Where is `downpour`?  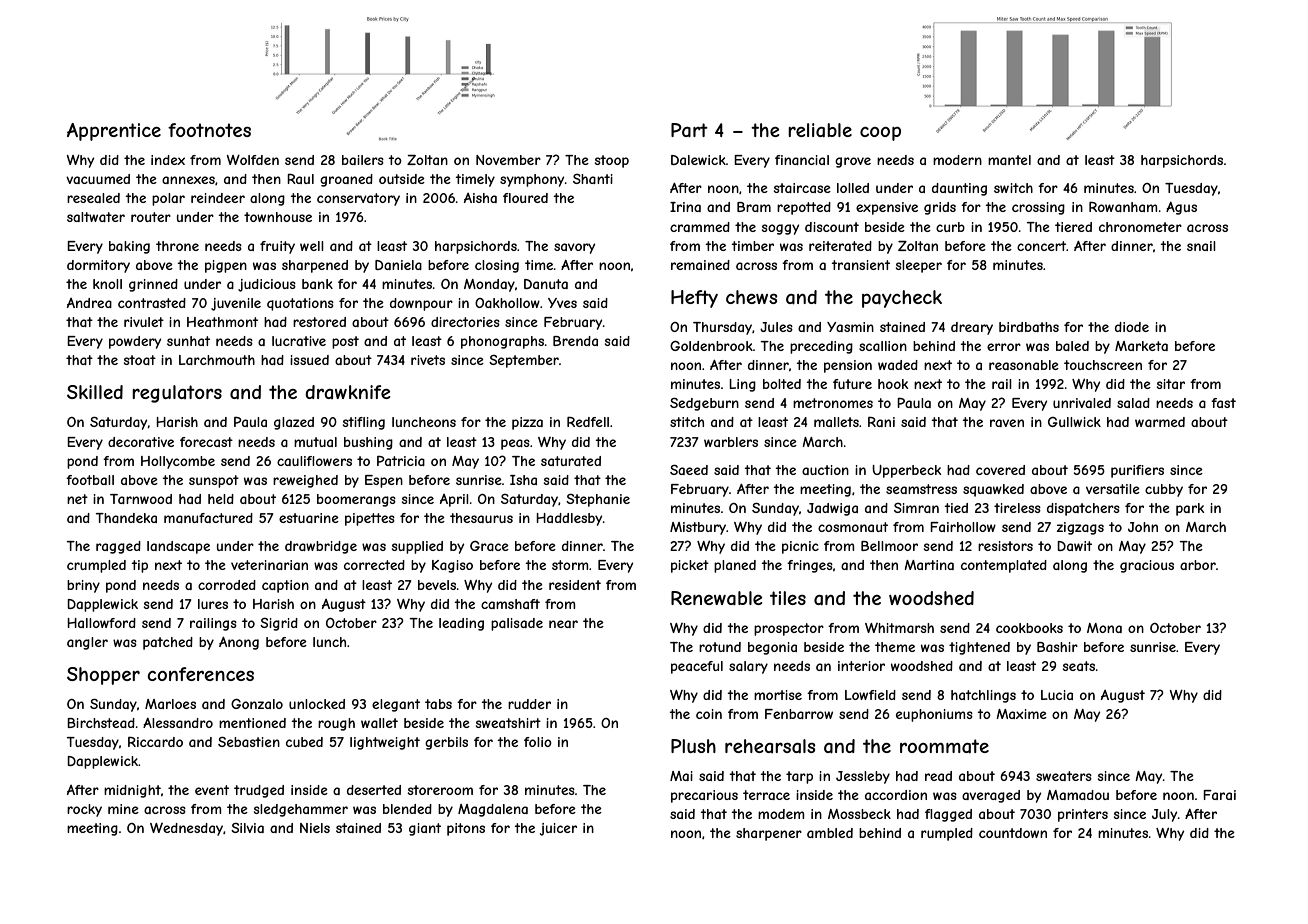
downpour is located at coordinates (421, 304).
